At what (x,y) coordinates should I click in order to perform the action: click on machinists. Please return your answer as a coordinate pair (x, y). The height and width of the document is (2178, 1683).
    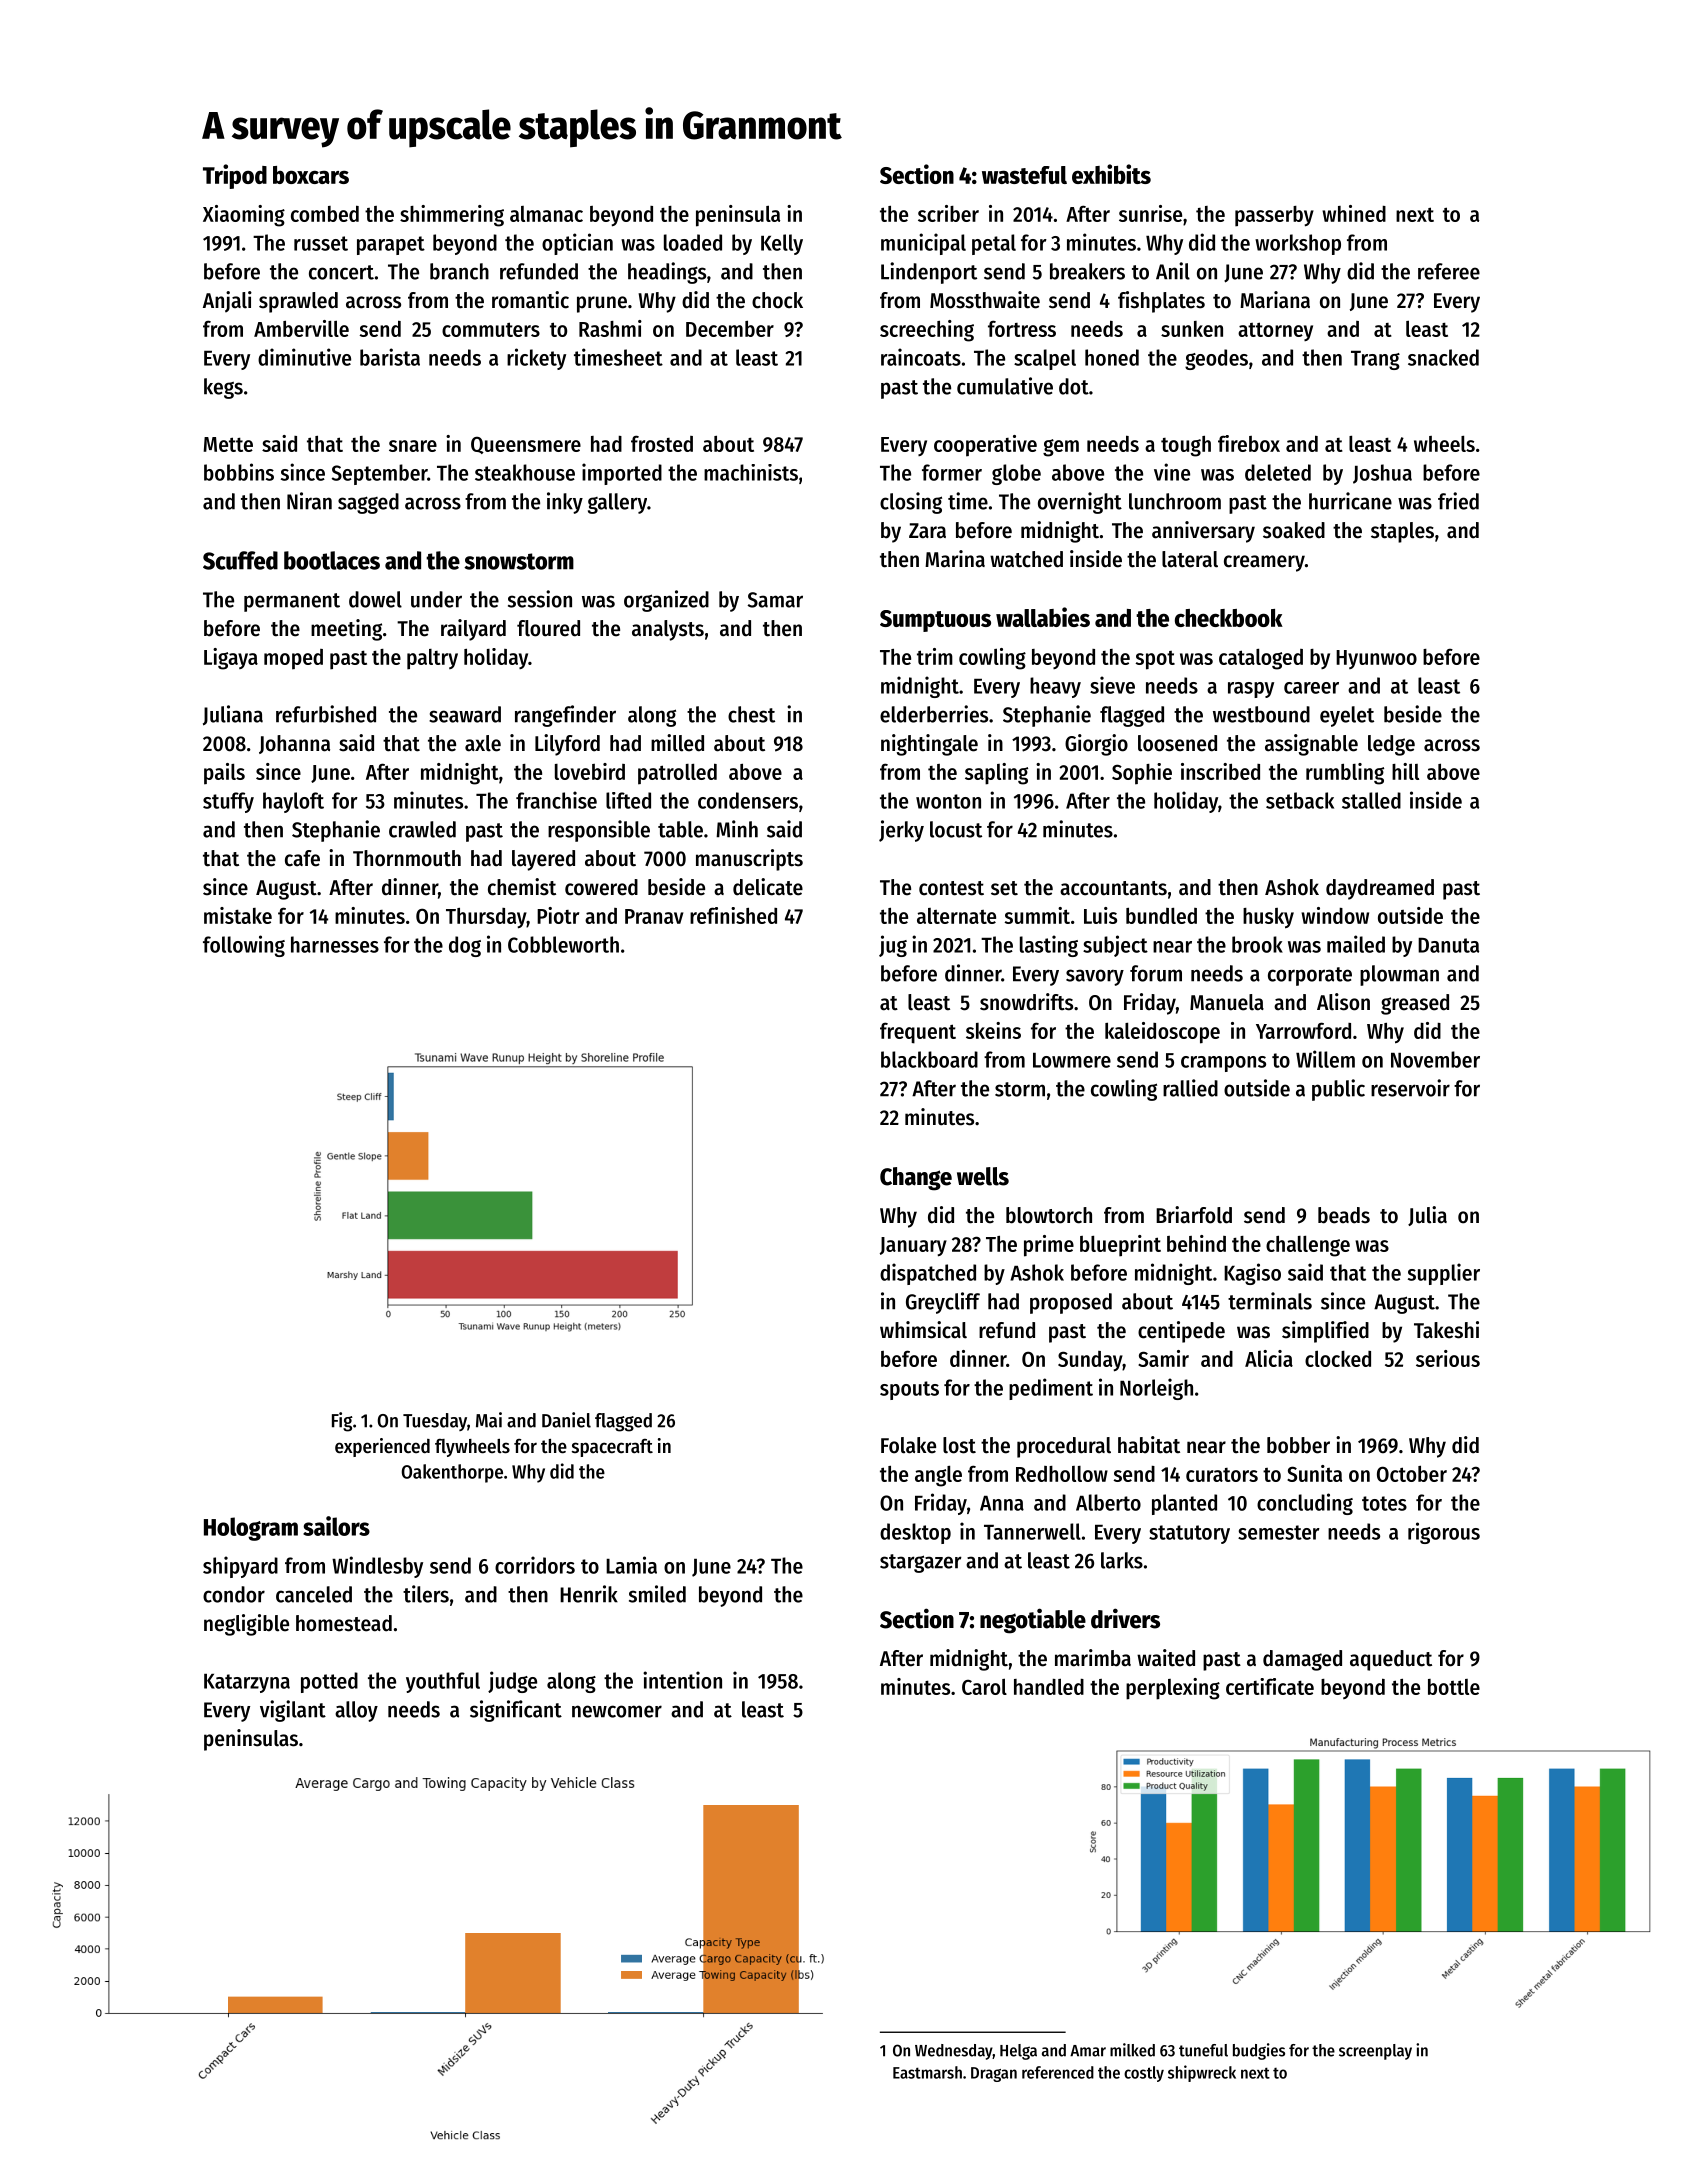
    Looking at the image, I should click on (751, 472).
